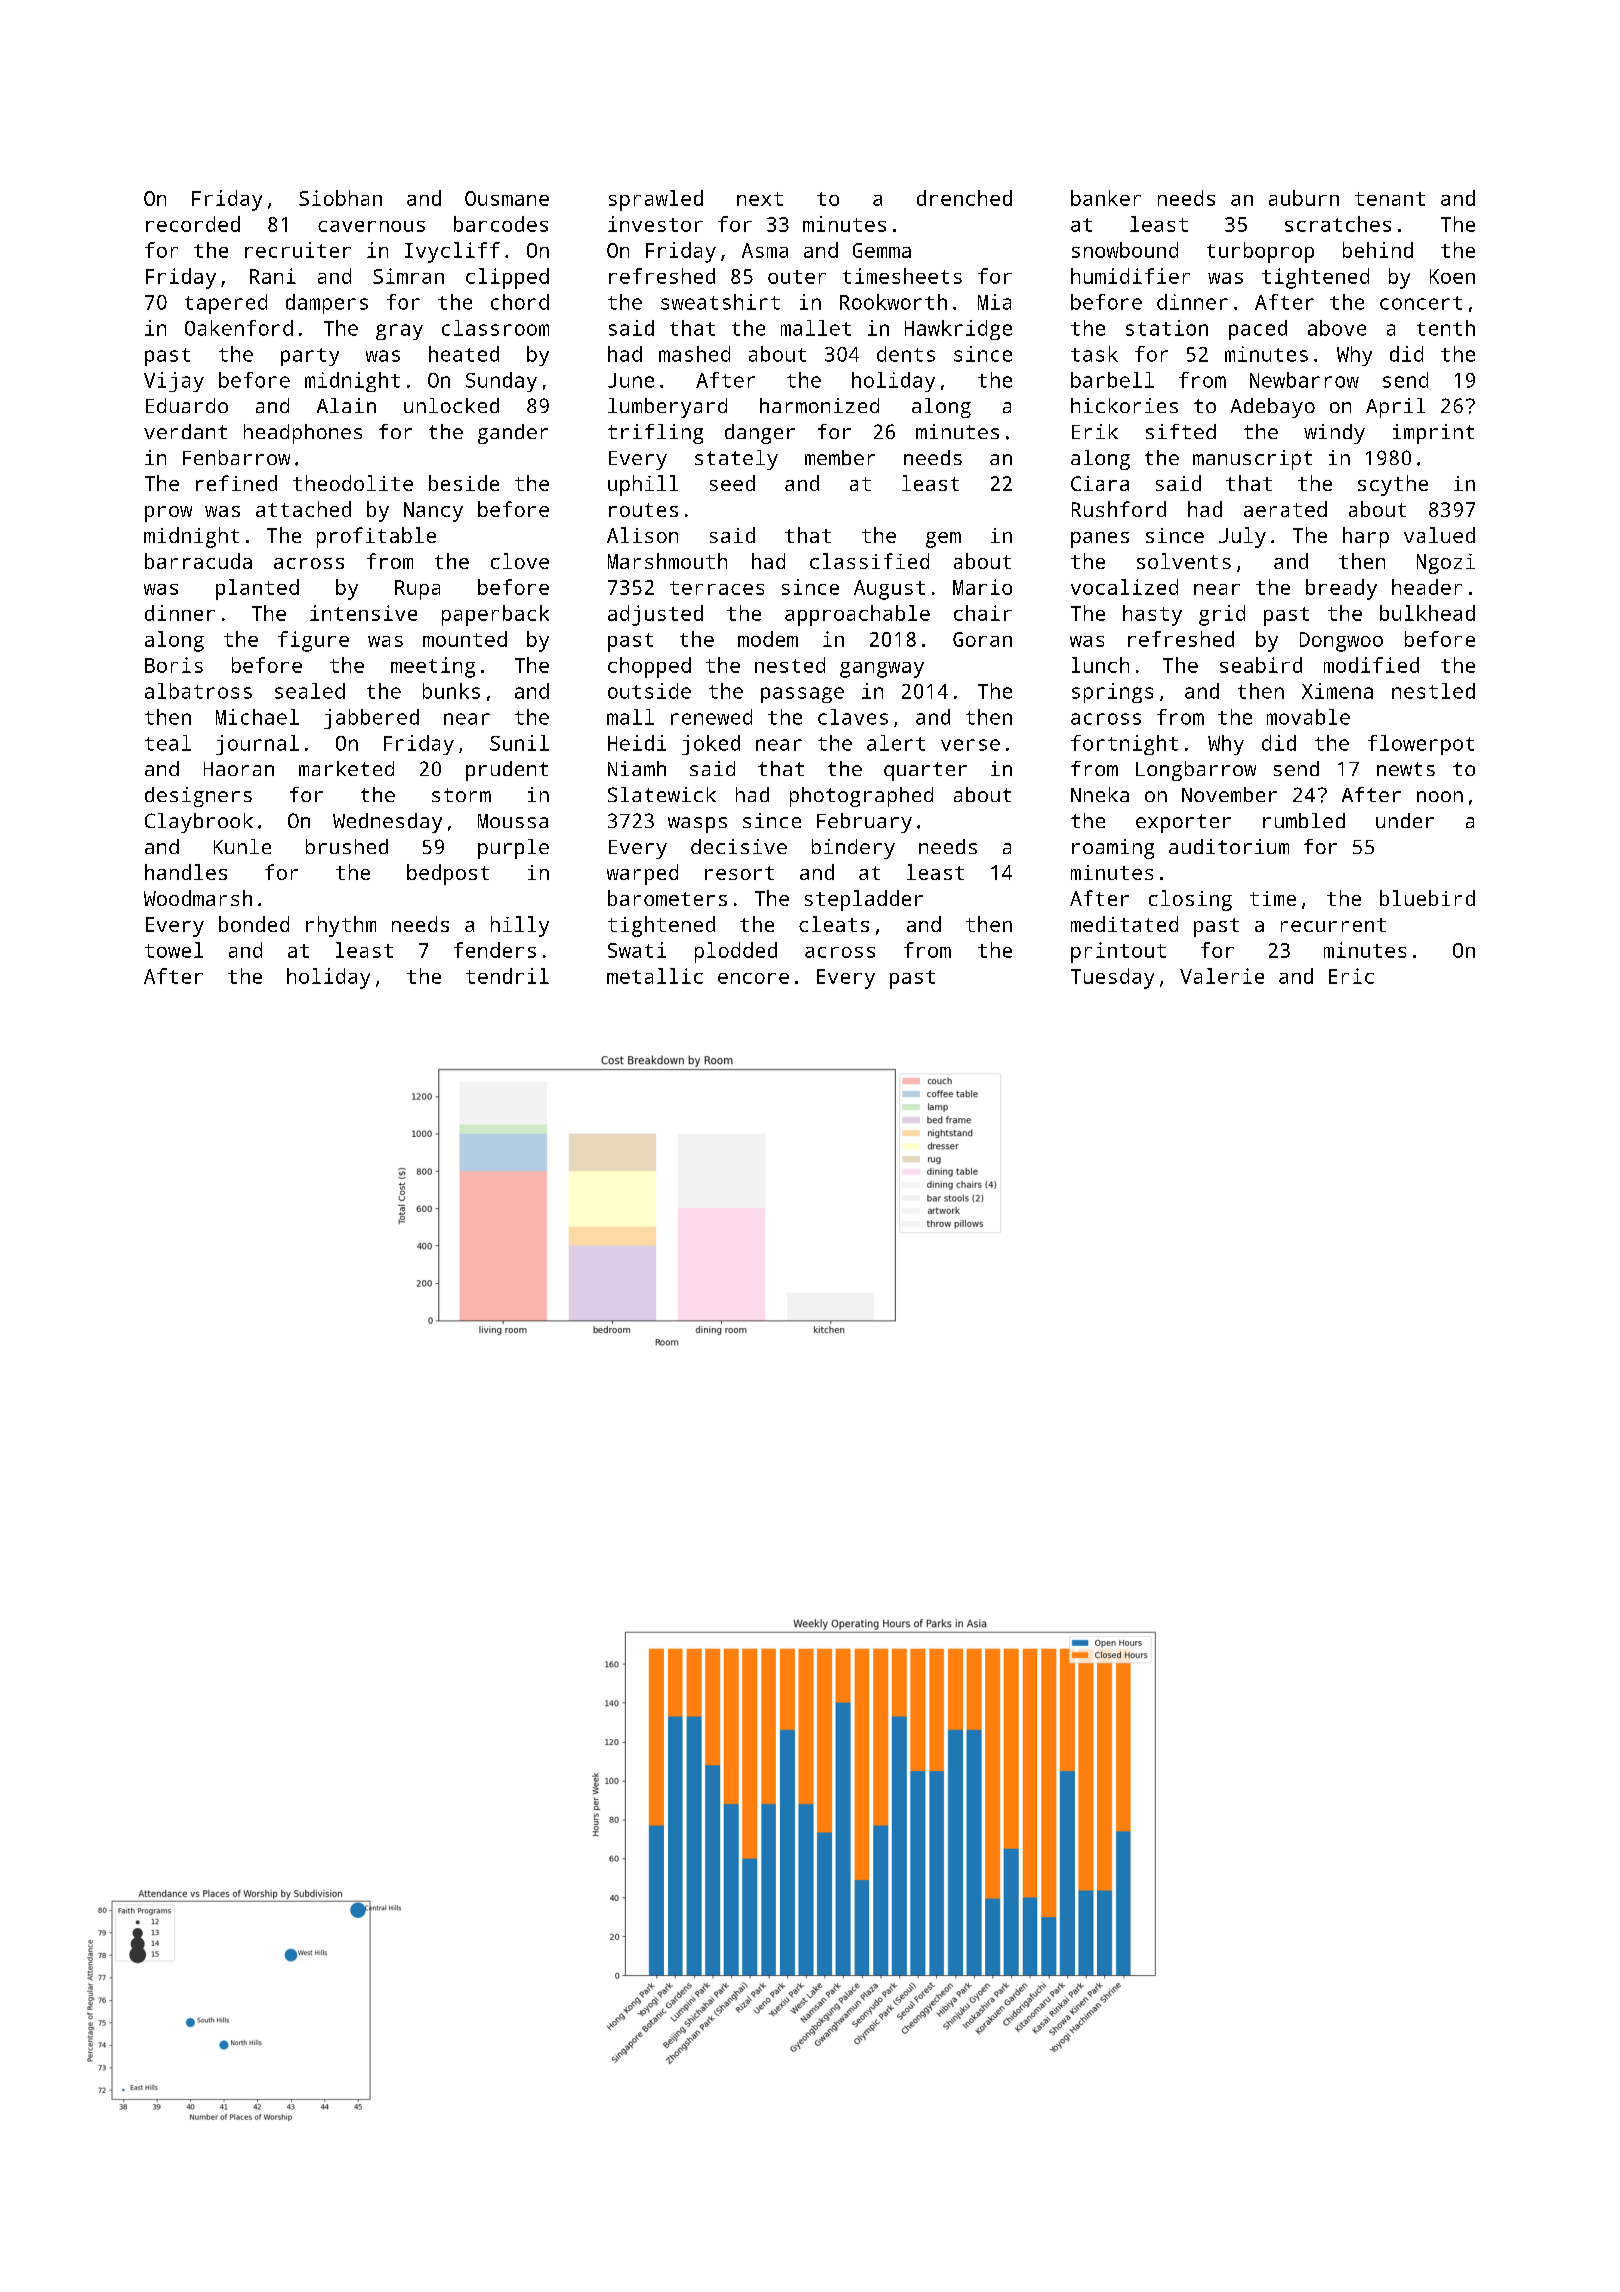 The width and height of the page is (1620, 2292). I want to click on Vijay, so click(174, 382).
